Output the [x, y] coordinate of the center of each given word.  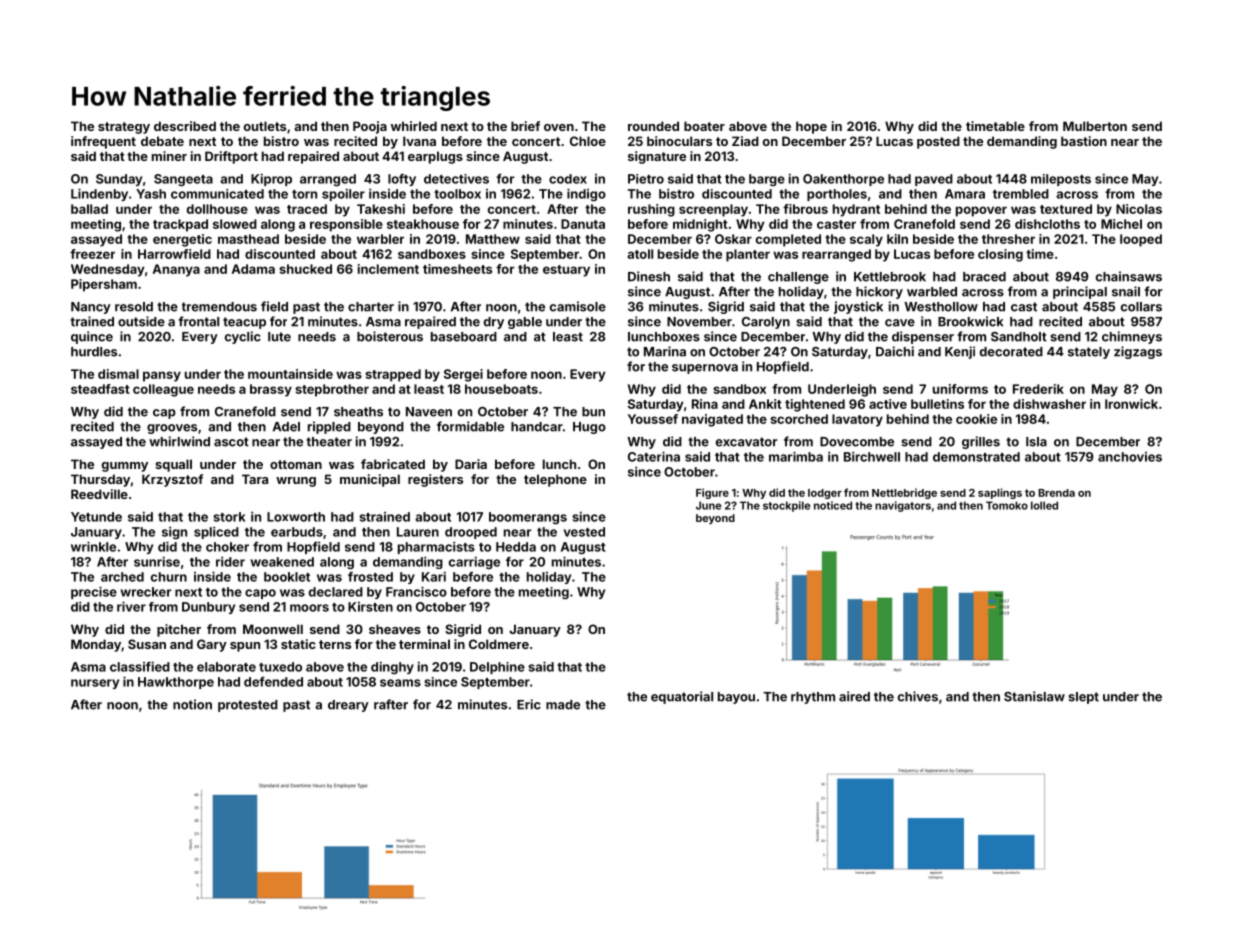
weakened [282, 562]
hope [811, 127]
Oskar [733, 239]
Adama [253, 269]
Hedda [516, 547]
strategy [124, 128]
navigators [903, 506]
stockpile [786, 506]
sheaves [395, 629]
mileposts [1061, 180]
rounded [653, 126]
